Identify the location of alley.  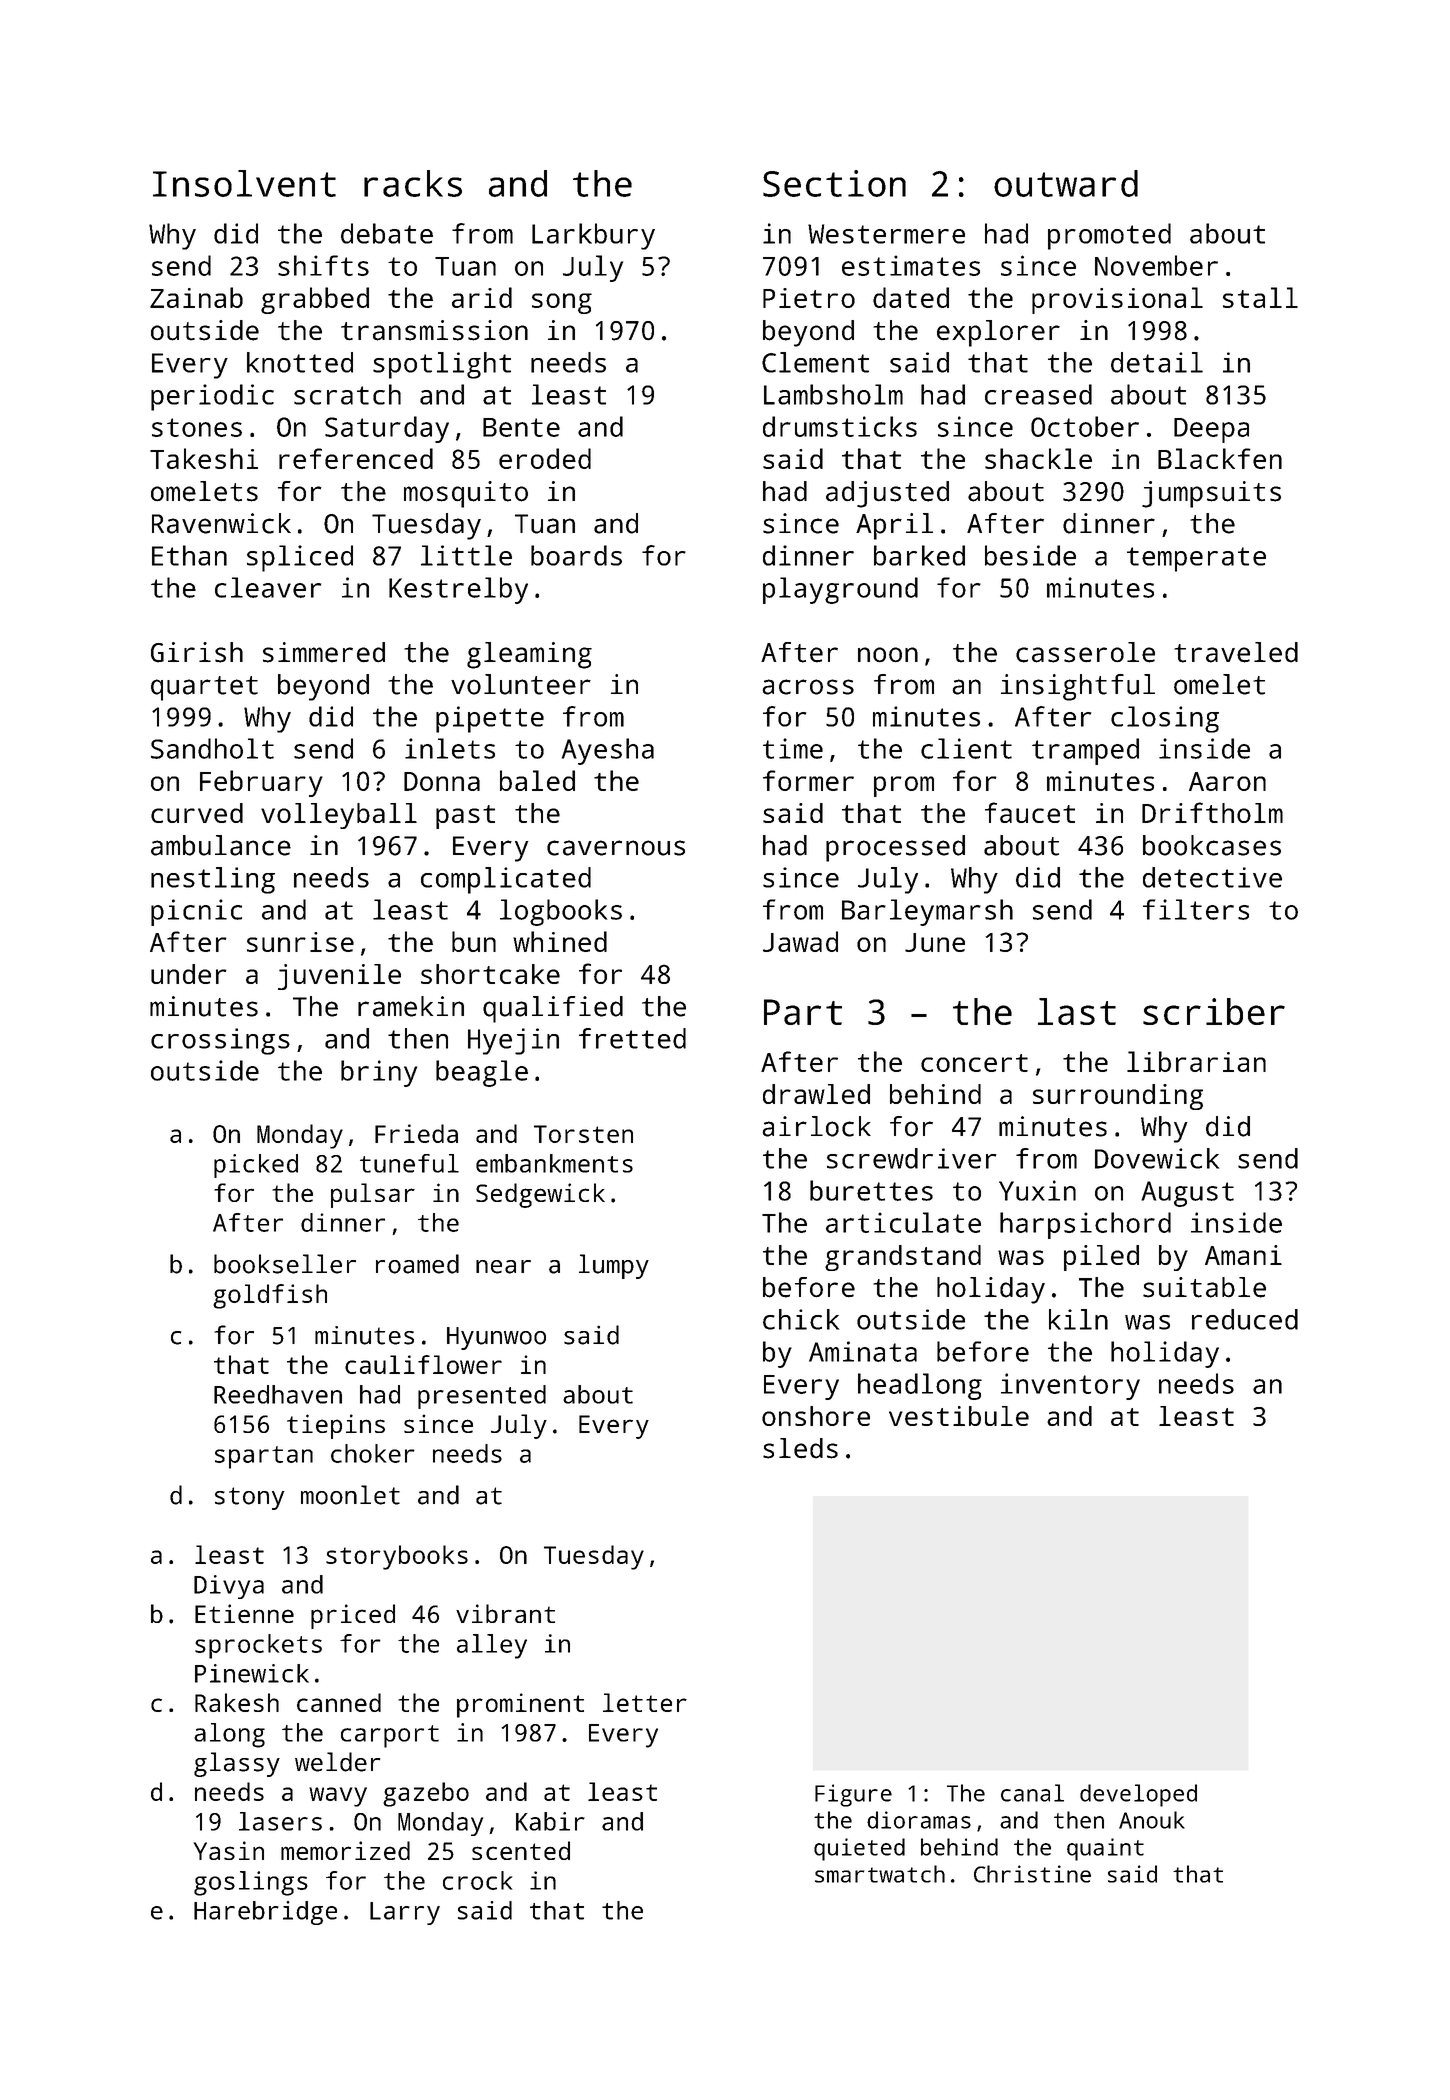
(492, 1646).
